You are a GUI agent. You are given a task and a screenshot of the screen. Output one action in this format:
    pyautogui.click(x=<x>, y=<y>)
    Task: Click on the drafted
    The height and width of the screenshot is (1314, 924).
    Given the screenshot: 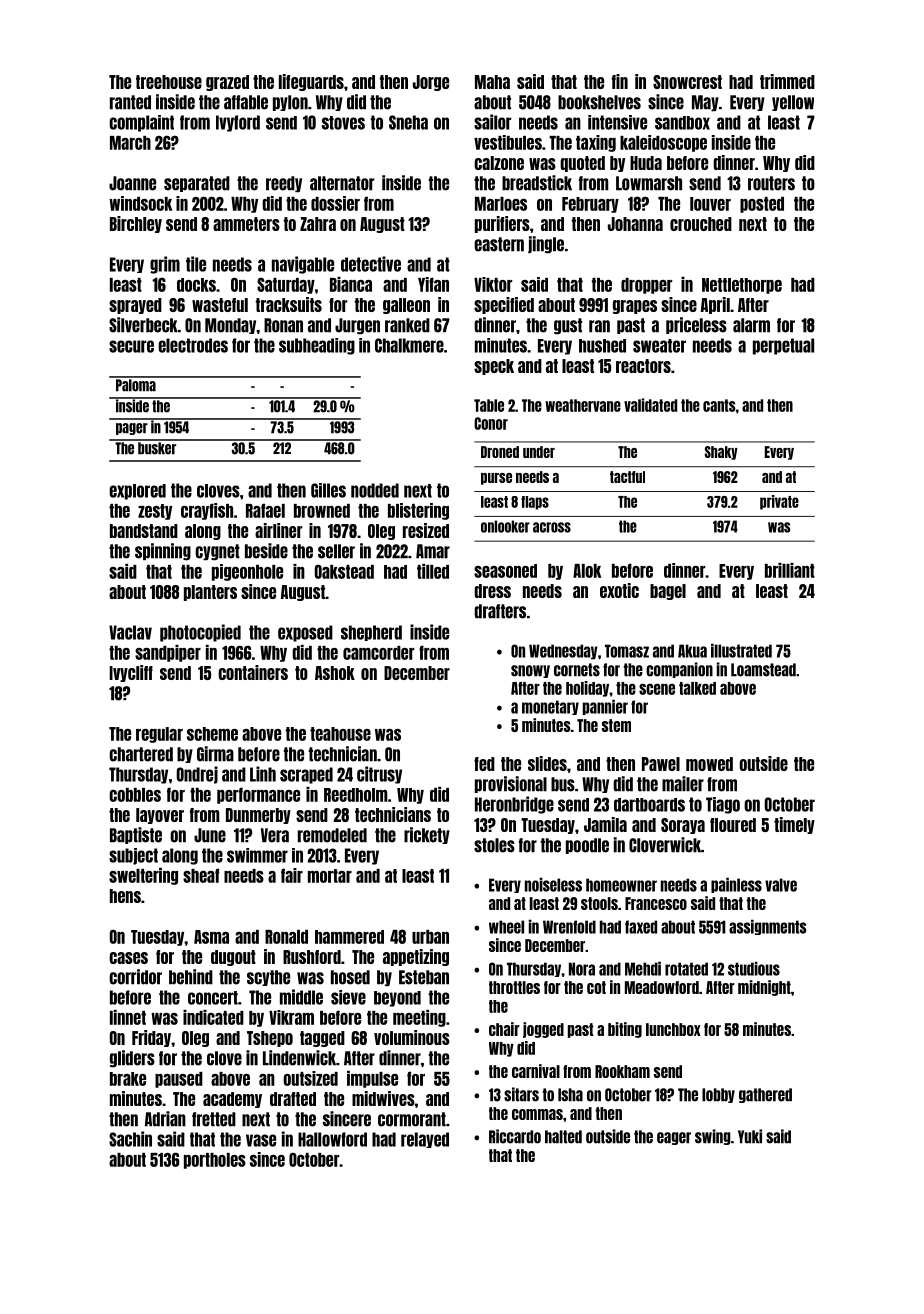 What is the action you would take?
    pyautogui.click(x=293, y=1099)
